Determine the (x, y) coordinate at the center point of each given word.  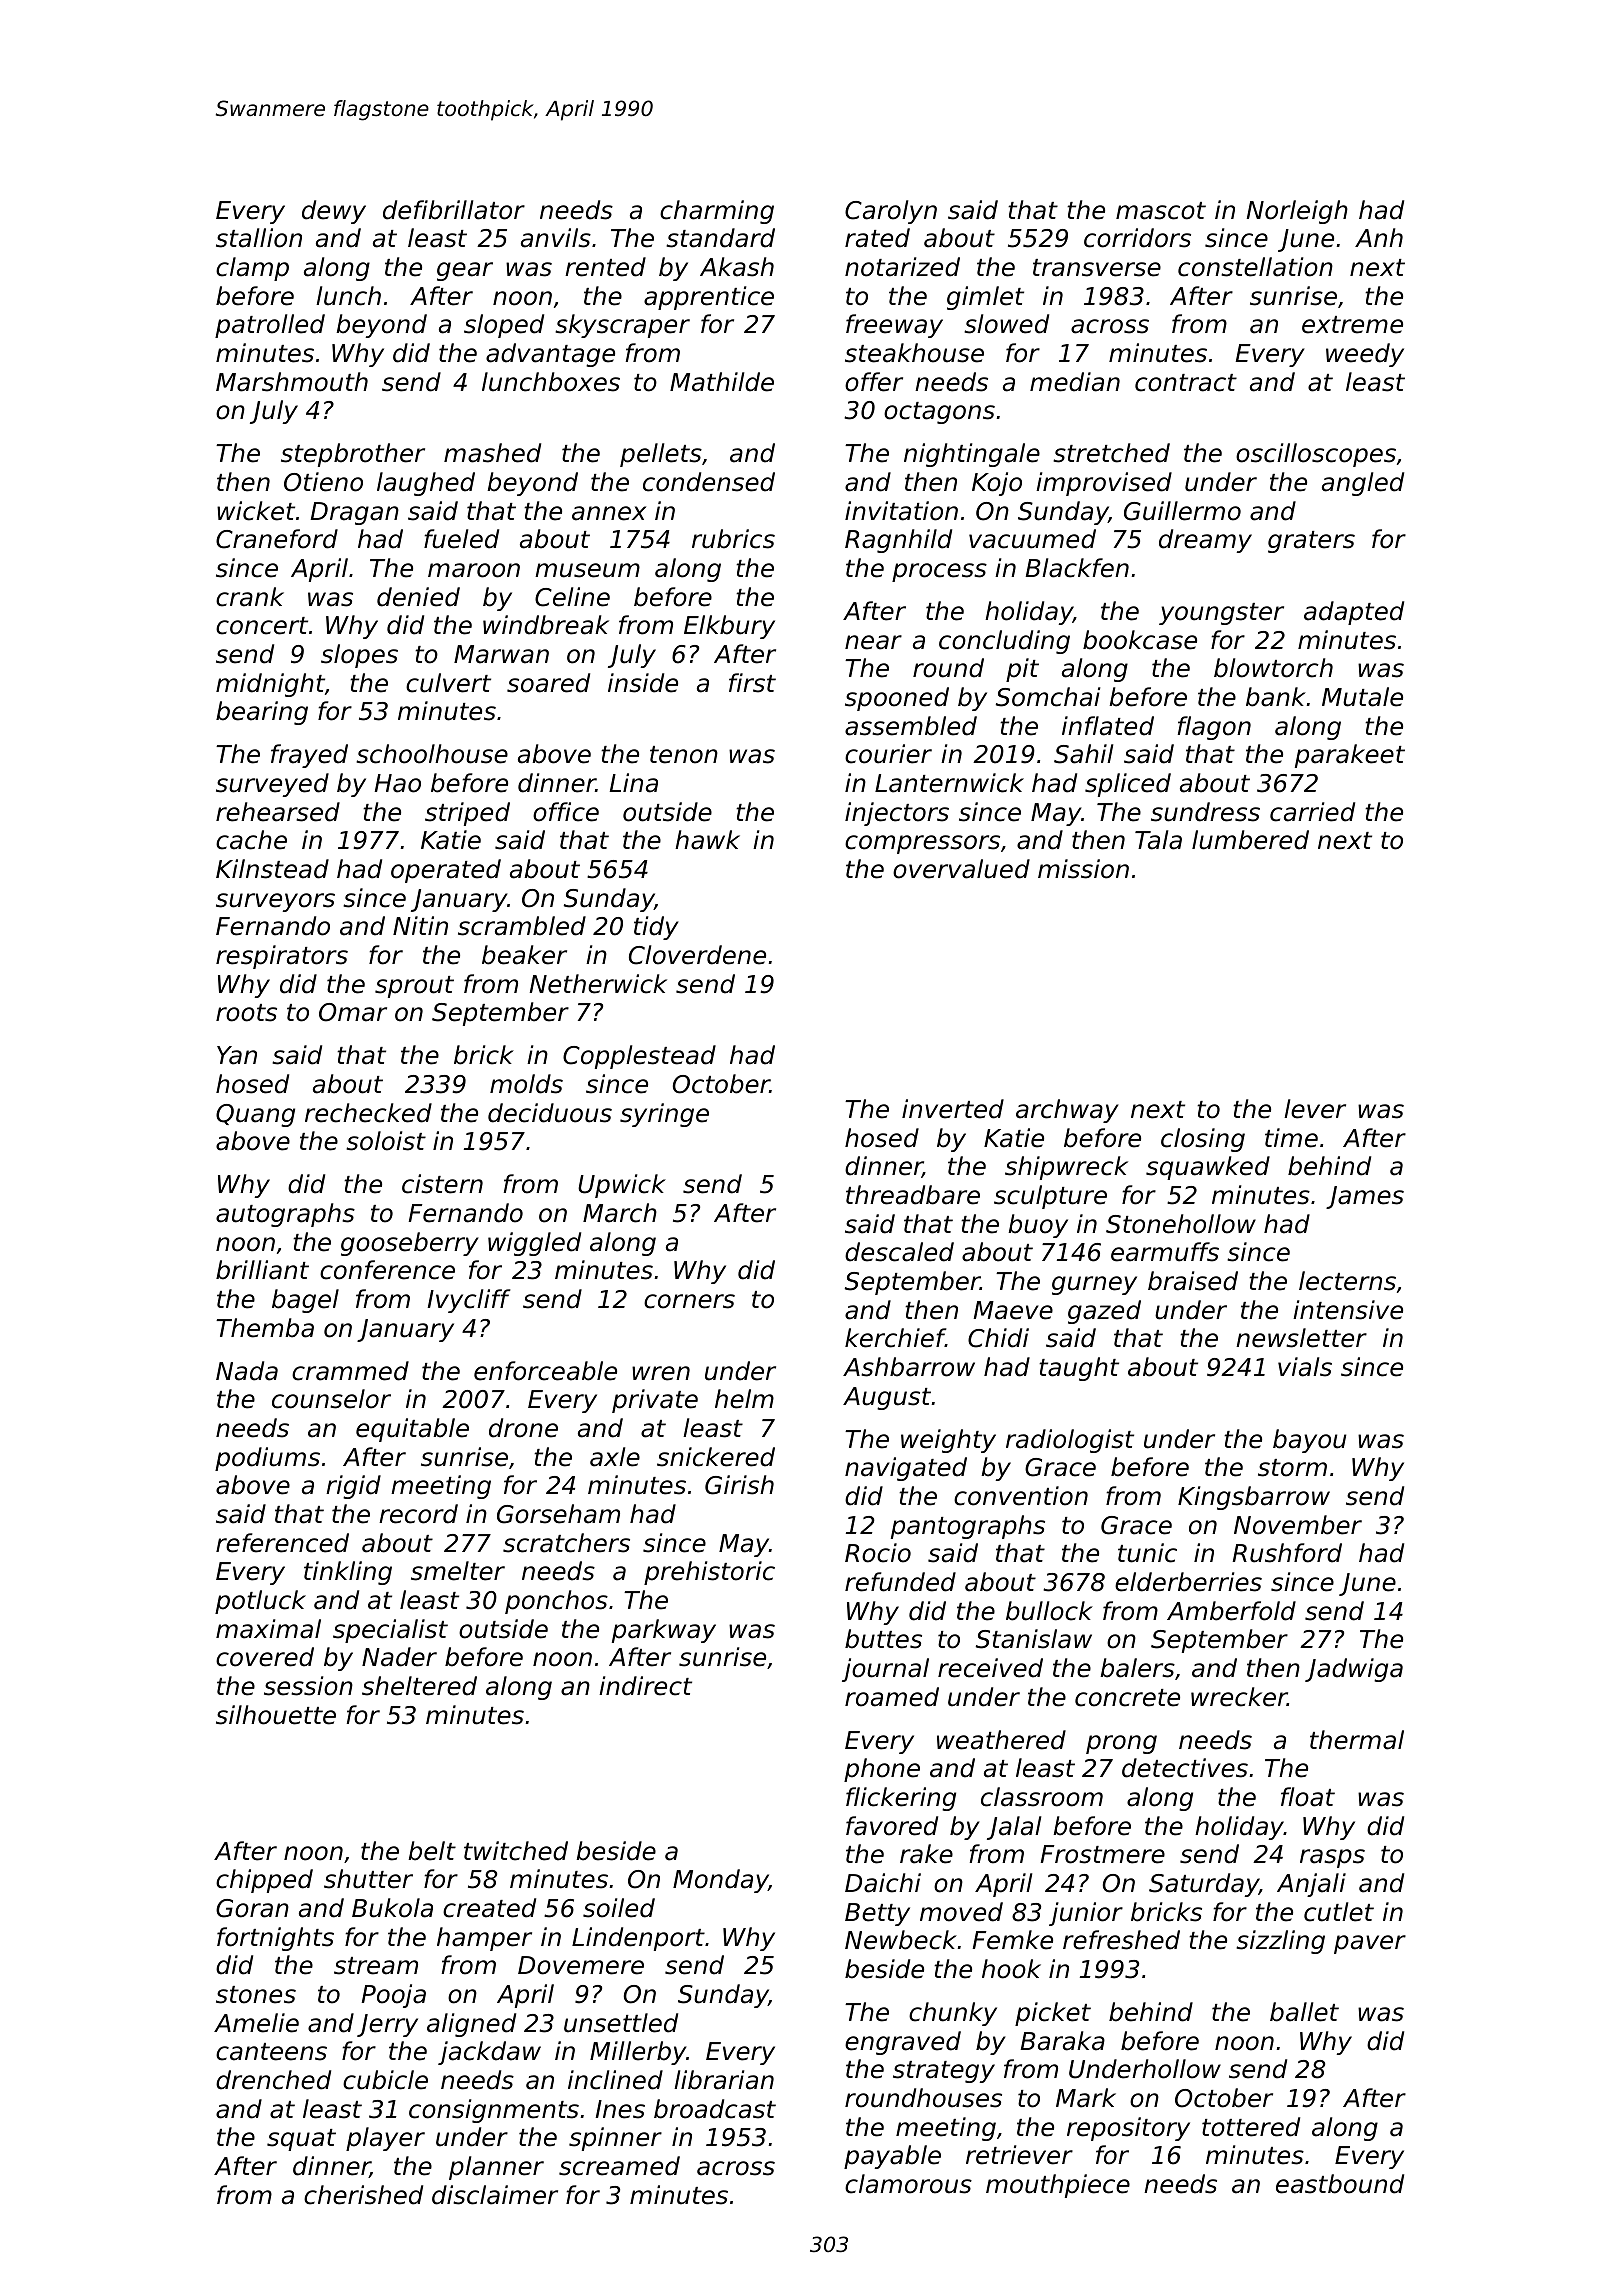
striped (467, 814)
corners (689, 1301)
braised (1193, 1281)
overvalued (961, 869)
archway (1067, 1111)
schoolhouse (432, 754)
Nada (247, 1371)
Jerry (387, 2025)
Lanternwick (949, 783)
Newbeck (901, 1940)
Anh (1379, 237)
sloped (504, 326)
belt (432, 1851)
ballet (1304, 2012)
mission (1083, 869)
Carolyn (891, 212)
